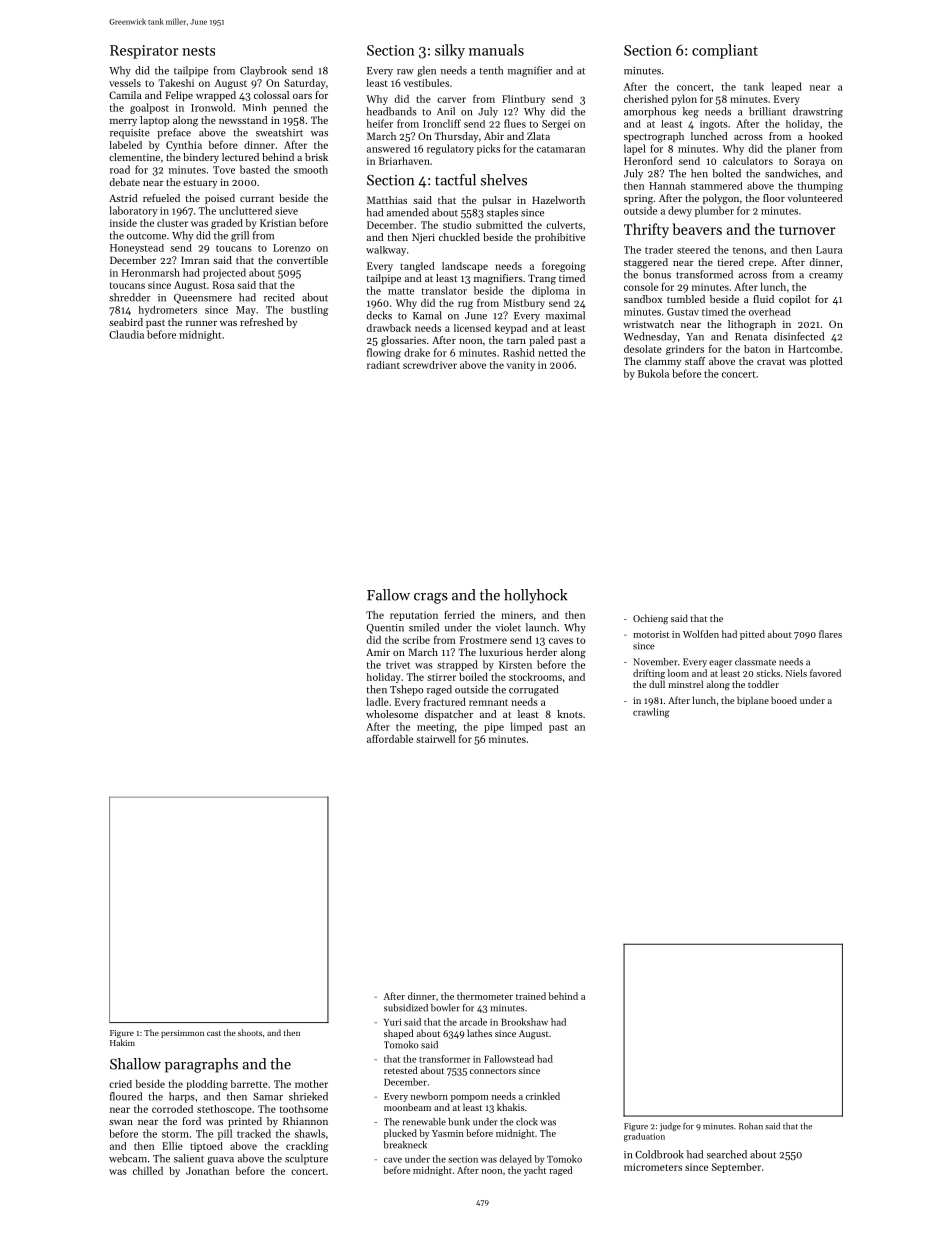 The width and height of the screenshot is (952, 1233). Describe the element at coordinates (531, 996) in the screenshot. I see `trained` at that location.
